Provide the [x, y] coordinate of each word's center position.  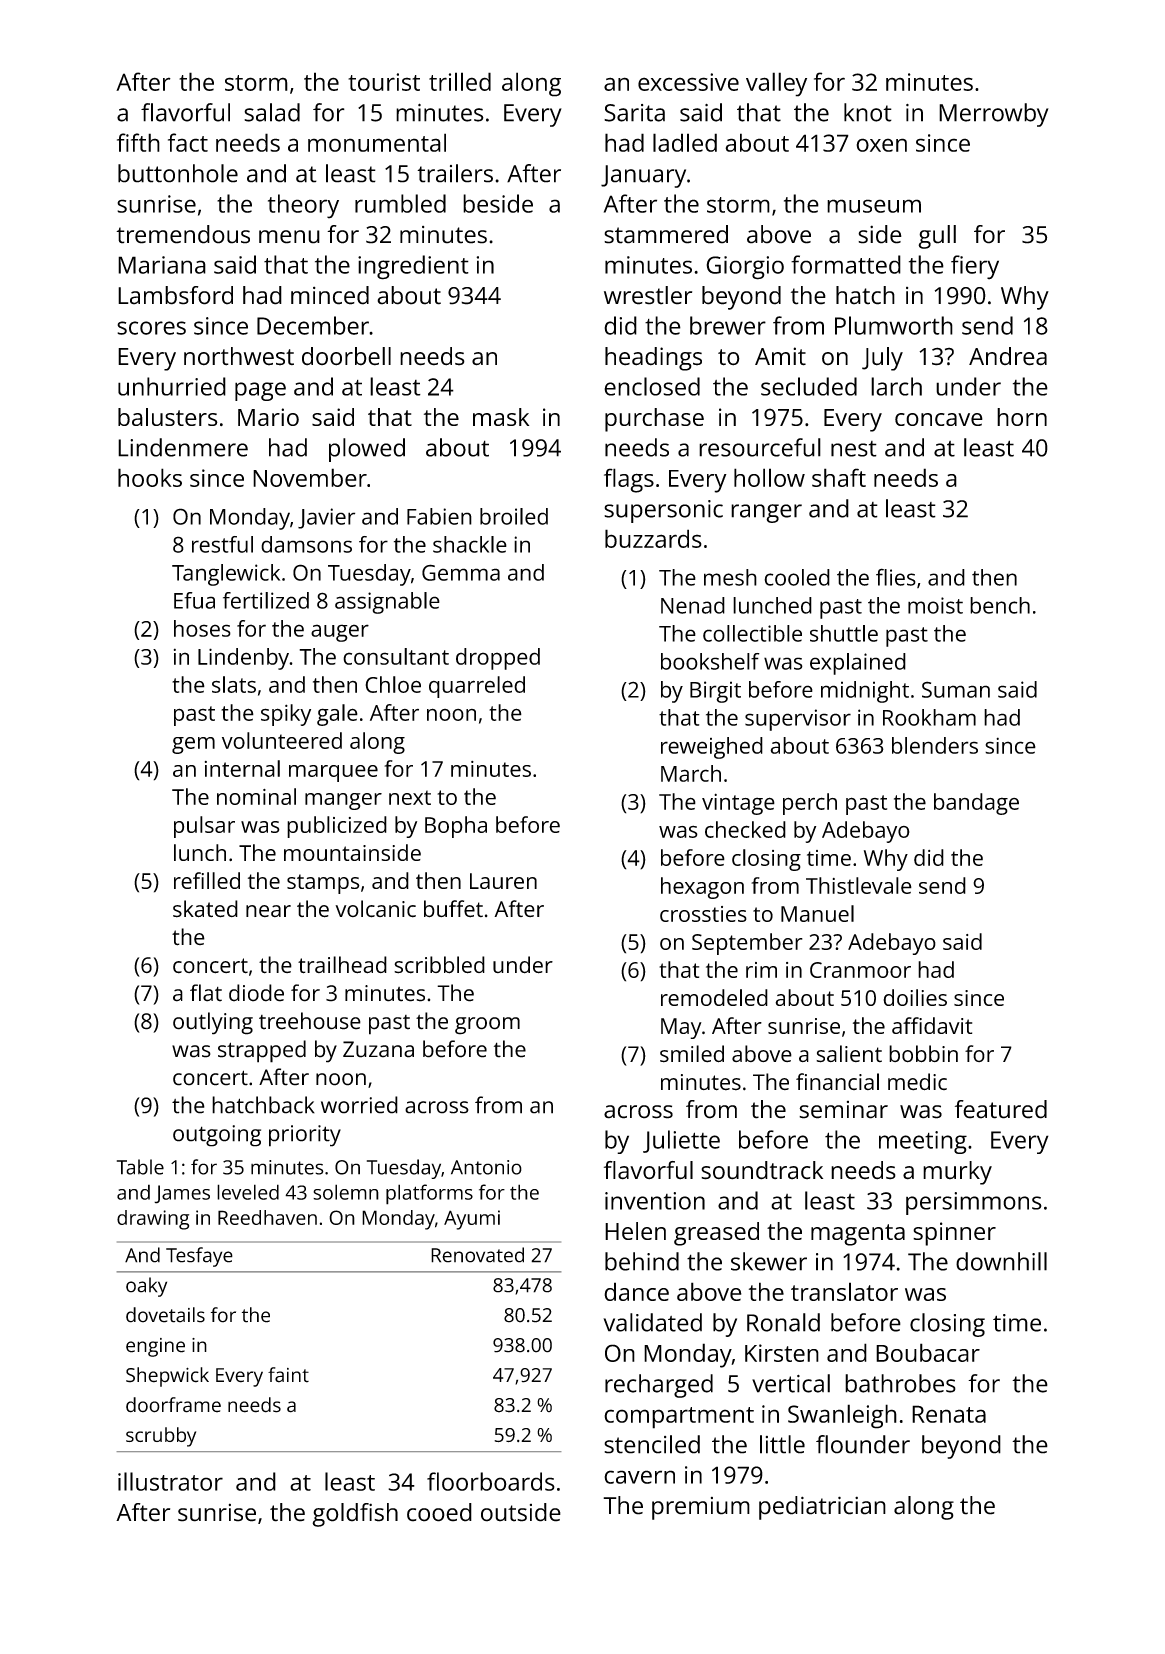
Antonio [486, 1167]
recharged [659, 1386]
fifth [138, 142]
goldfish [355, 1515]
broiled [514, 516]
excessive [688, 82]
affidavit [932, 1025]
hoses [202, 628]
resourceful [760, 447]
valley [776, 84]
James [182, 1194]
